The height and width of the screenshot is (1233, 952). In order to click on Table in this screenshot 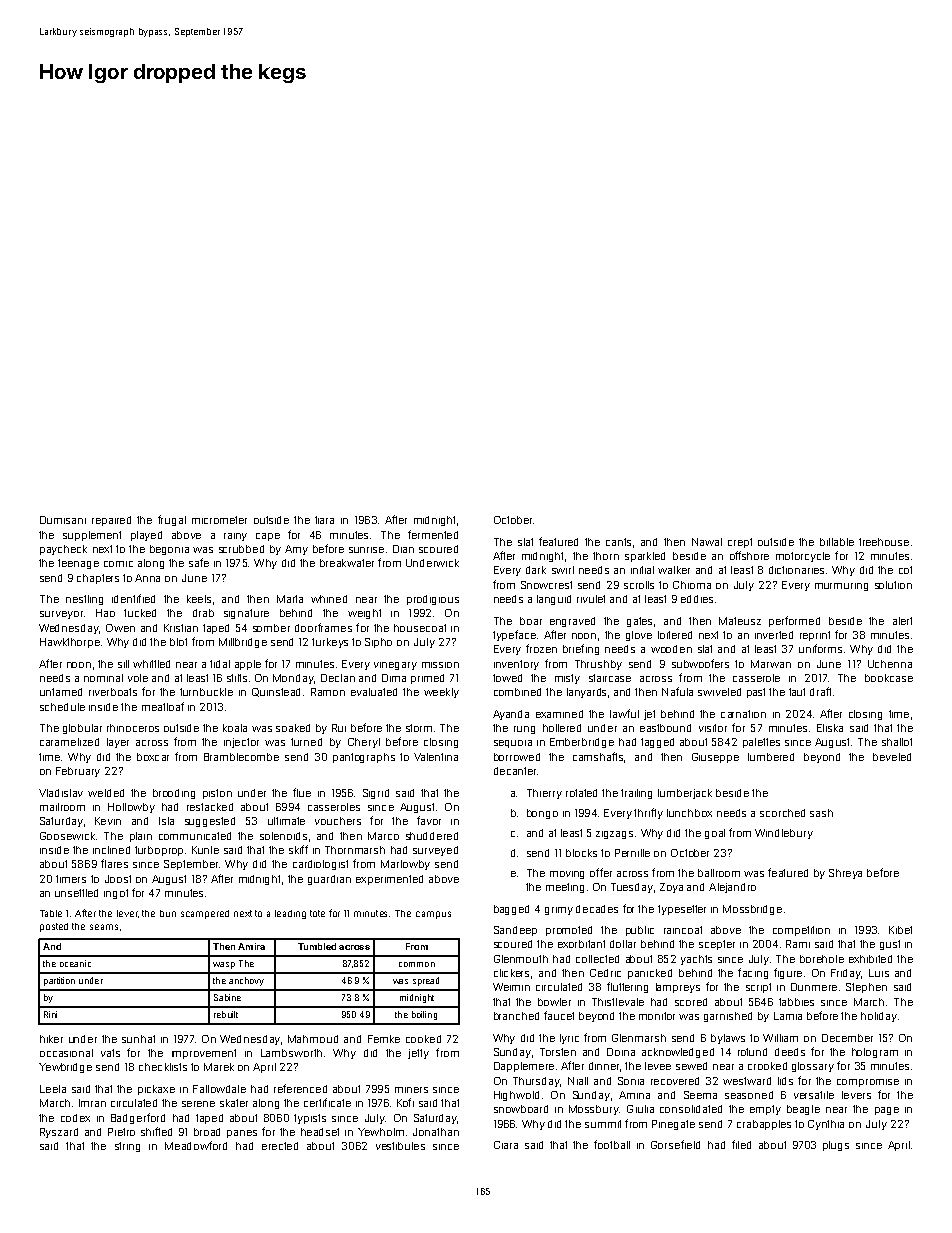, I will do `click(51, 913)`.
